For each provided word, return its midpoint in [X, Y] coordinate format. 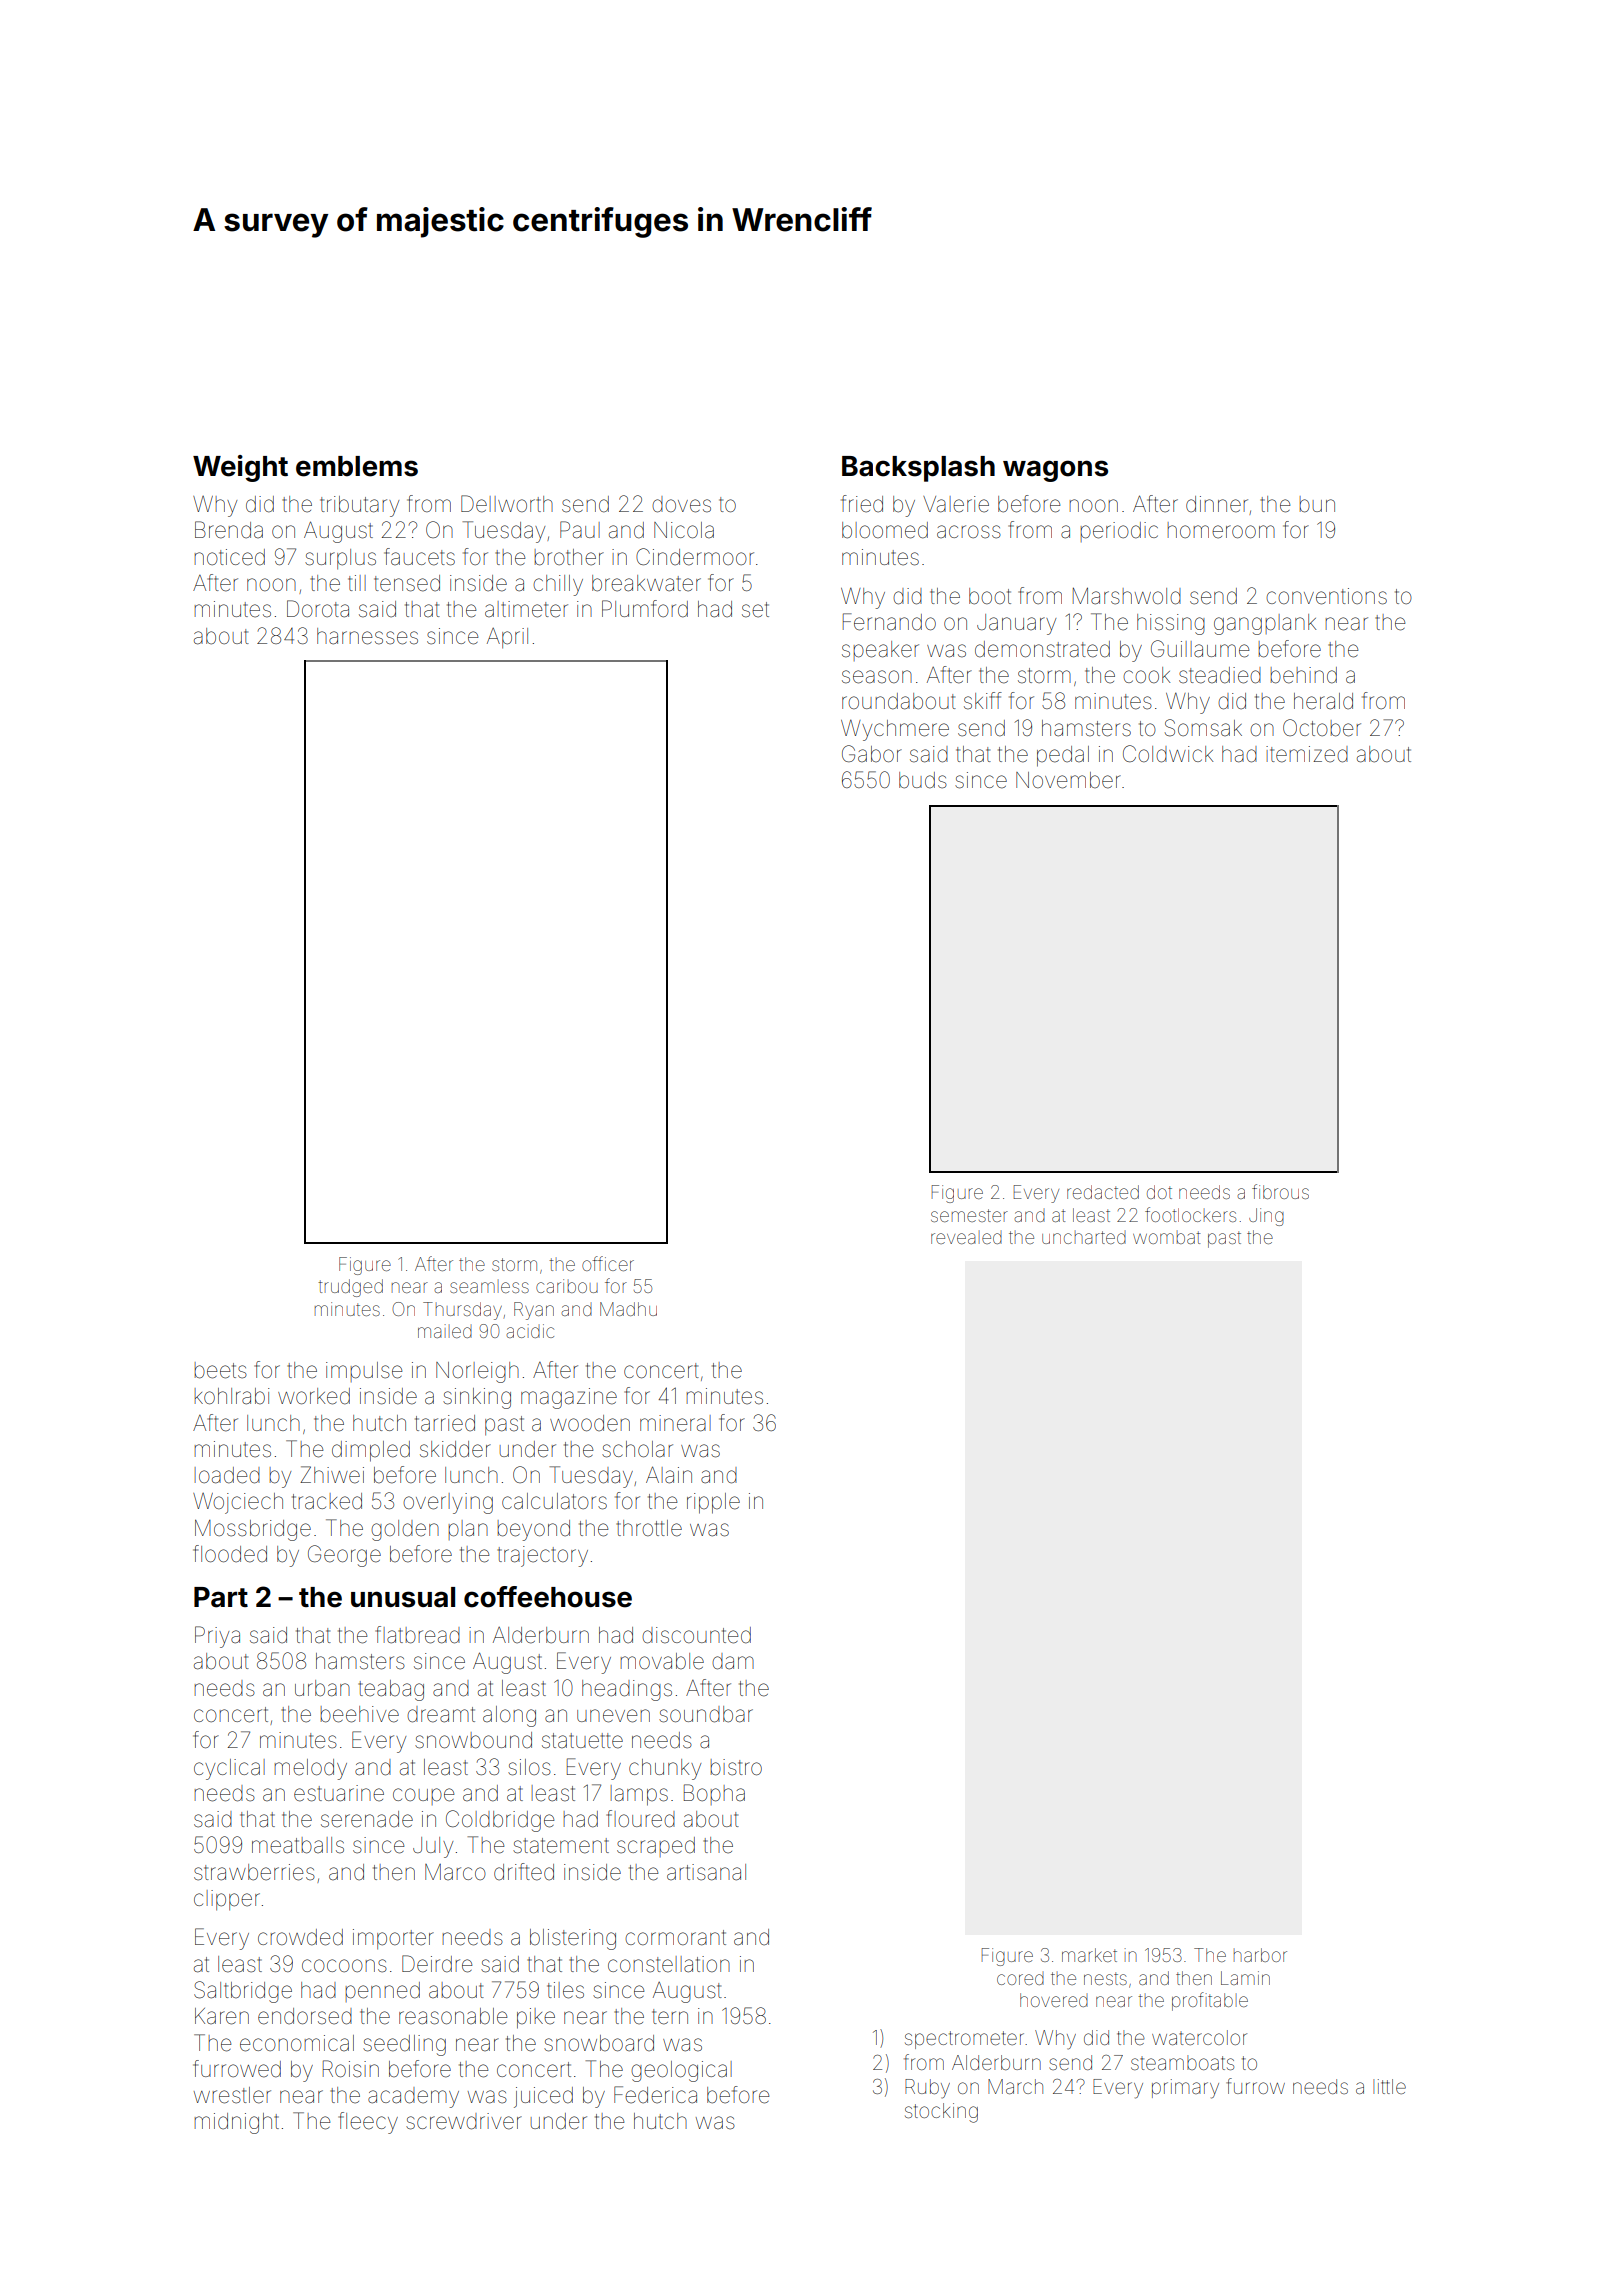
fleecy [368, 2123]
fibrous [1280, 1191]
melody [311, 1769]
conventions [1326, 596]
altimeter [526, 609]
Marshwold [1127, 596]
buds [923, 780]
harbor [1260, 1955]
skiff [983, 701]
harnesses [367, 636]
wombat [1167, 1237]
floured [641, 1819]
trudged [350, 1288]
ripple [713, 1503]
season [877, 677]
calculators [554, 1501]
